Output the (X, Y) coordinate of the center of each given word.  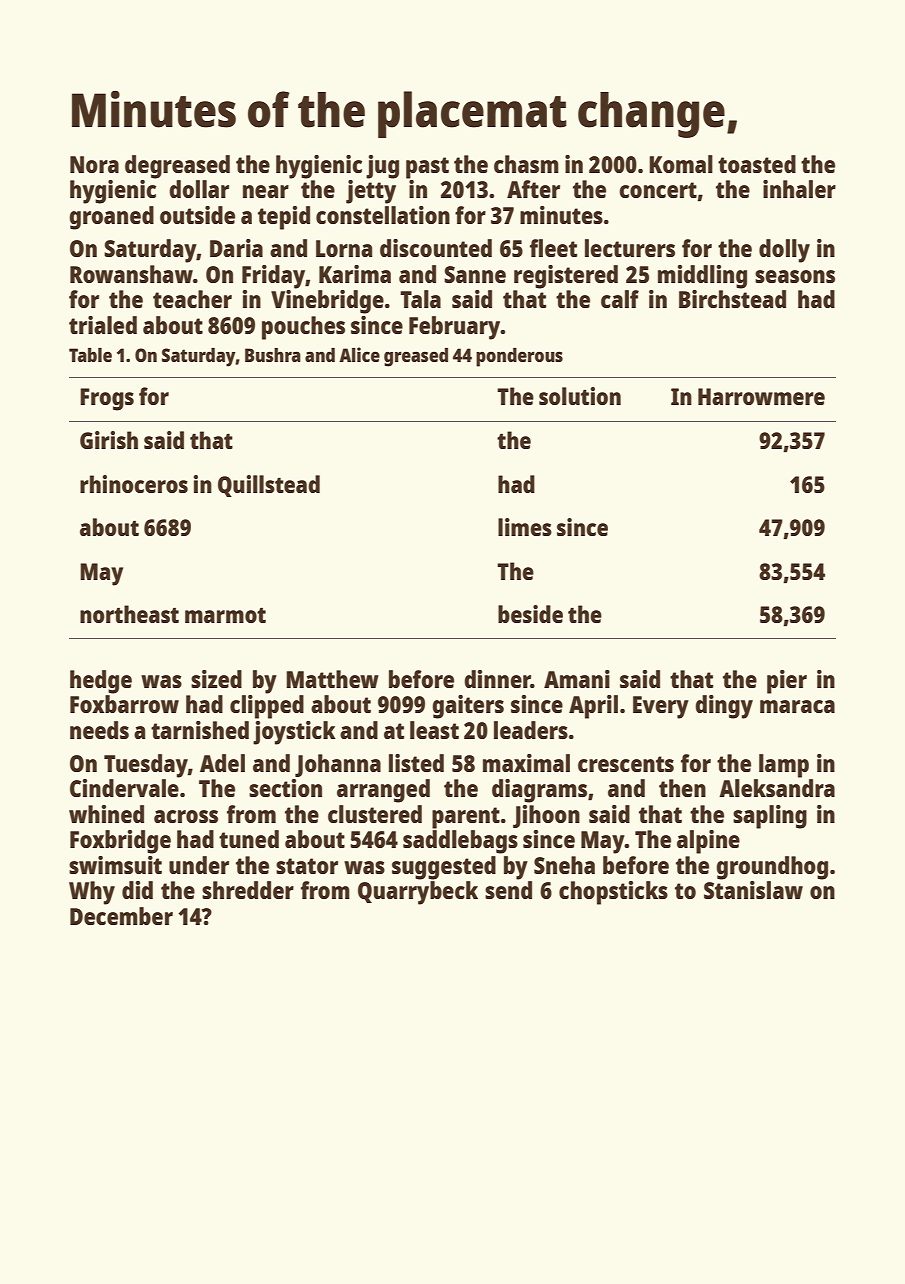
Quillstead (269, 486)
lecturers (630, 248)
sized (216, 679)
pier (787, 682)
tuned (249, 839)
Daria (236, 248)
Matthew (332, 679)
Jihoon (546, 816)
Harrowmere (761, 396)
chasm (526, 164)
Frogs (107, 399)
